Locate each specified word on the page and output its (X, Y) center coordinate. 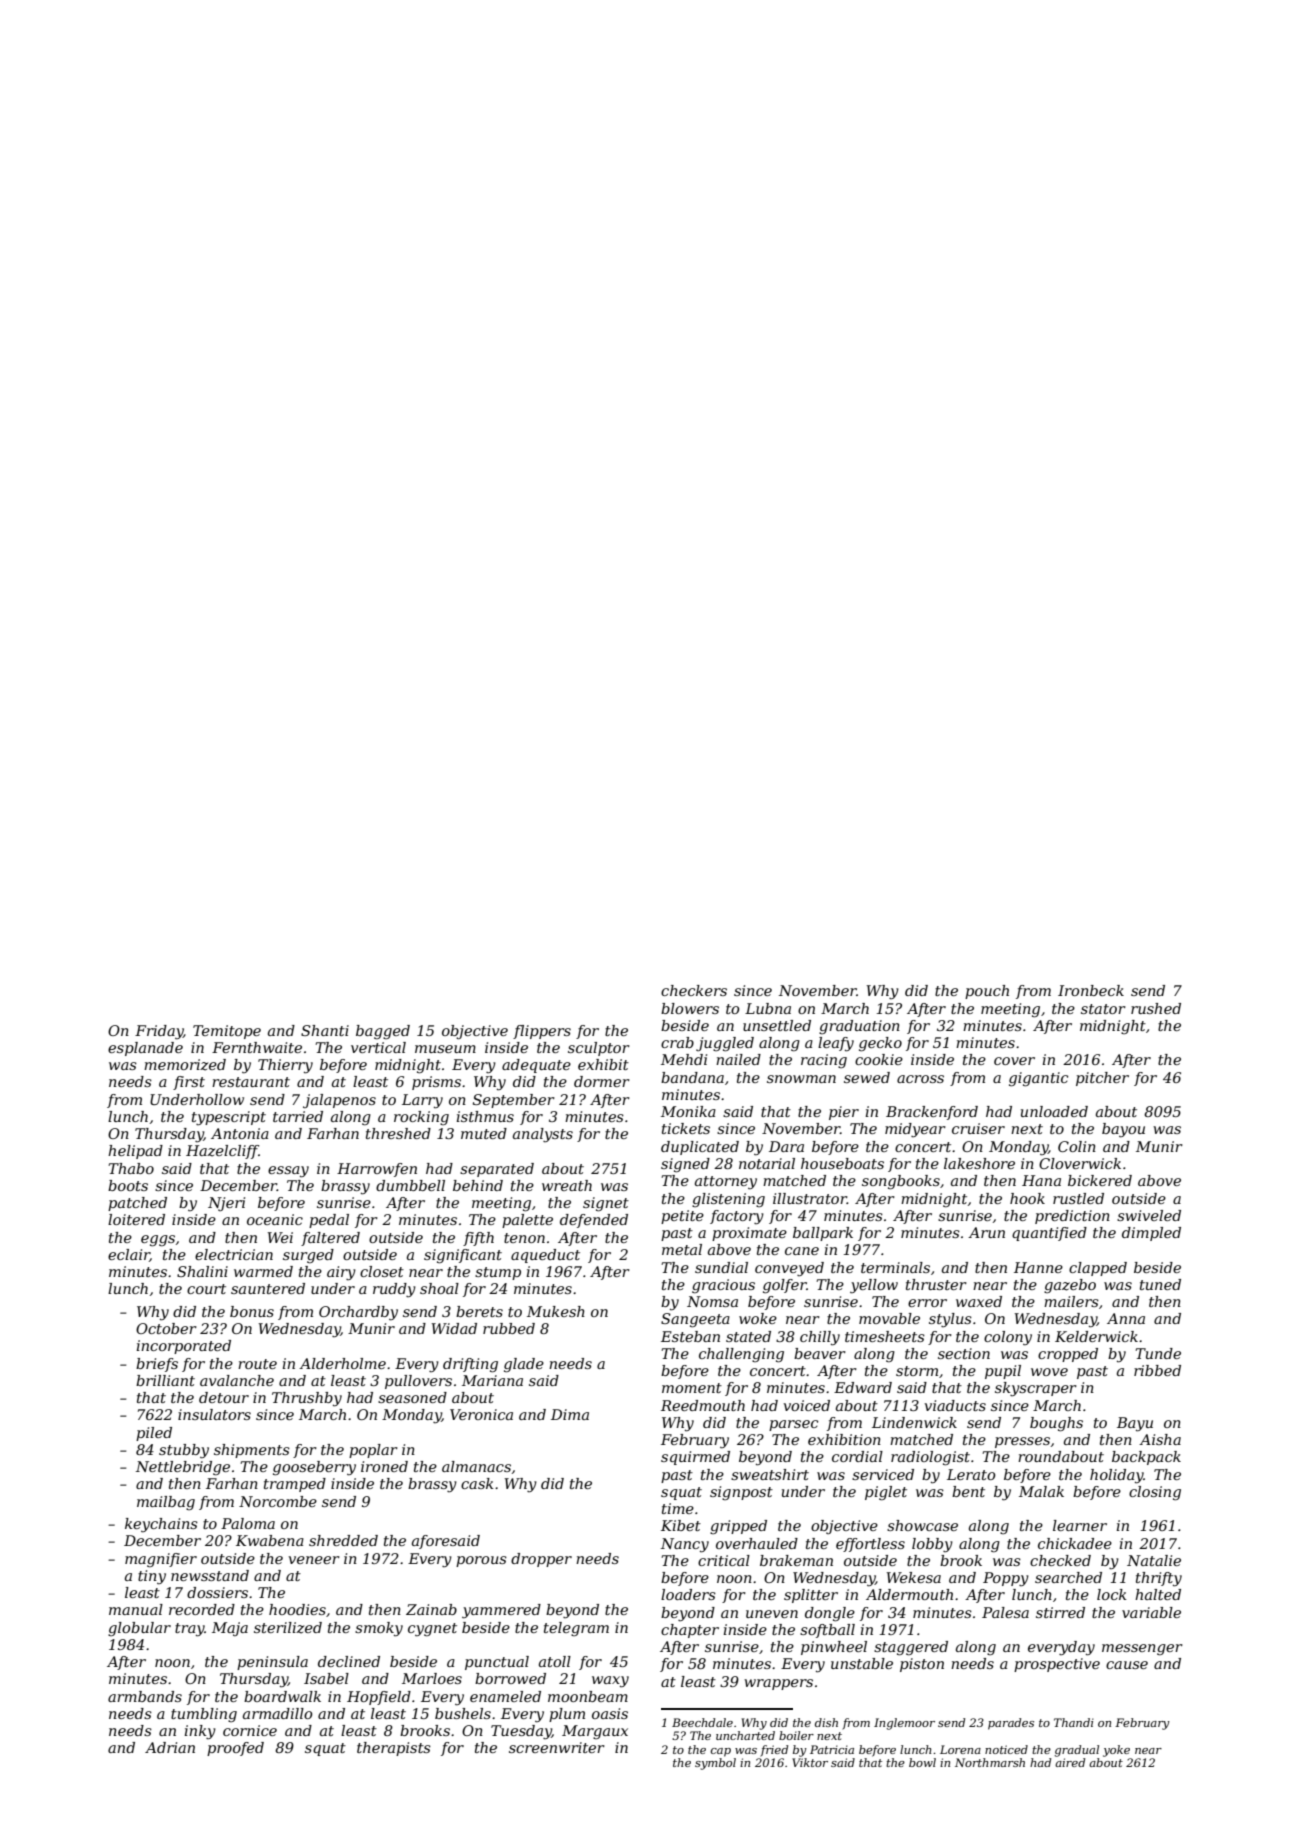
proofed (235, 1749)
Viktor (810, 1762)
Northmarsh (990, 1762)
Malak (1041, 1491)
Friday (159, 1032)
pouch (987, 992)
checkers (694, 990)
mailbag (166, 1503)
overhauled (757, 1543)
